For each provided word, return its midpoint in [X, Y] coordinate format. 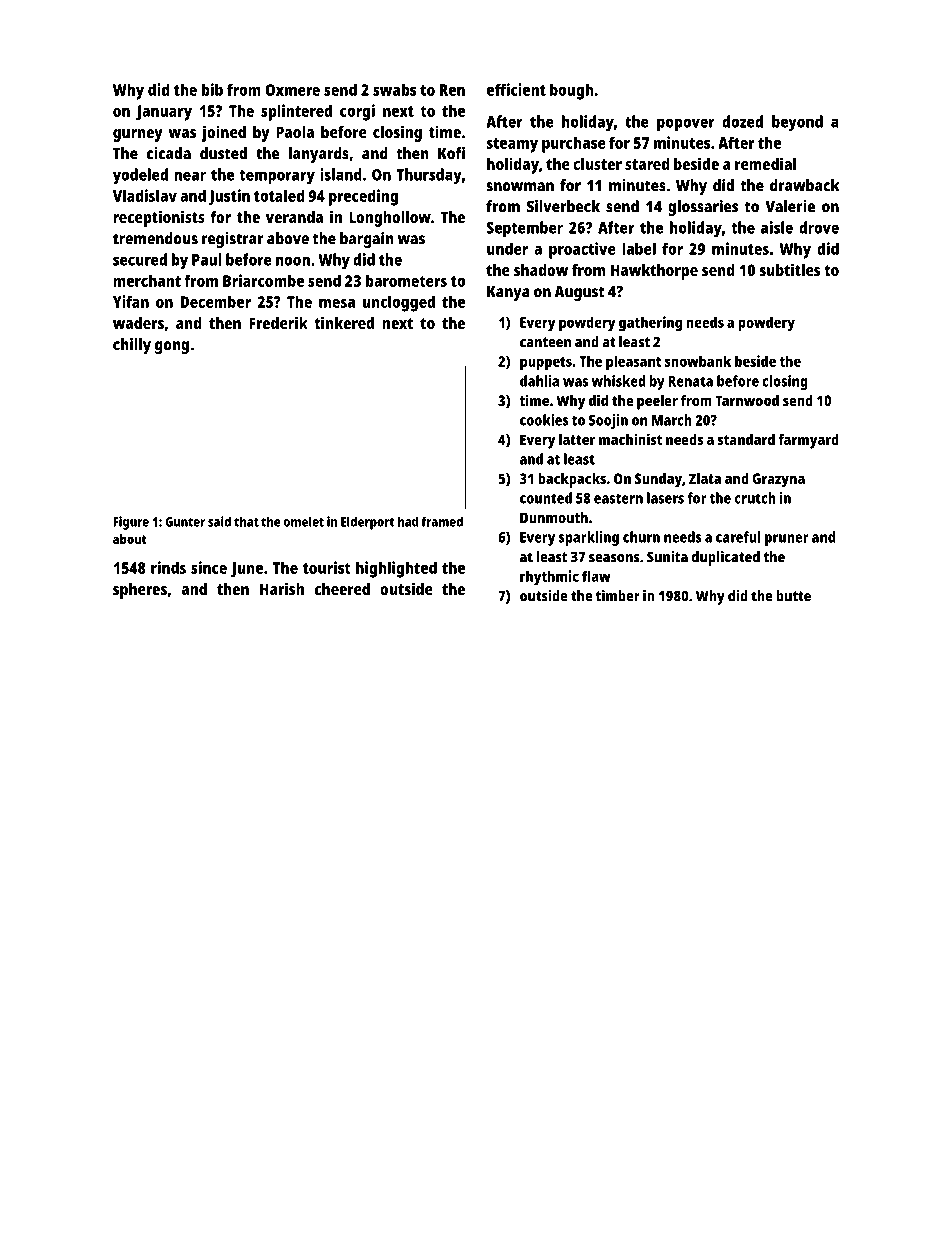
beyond [797, 123]
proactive [582, 250]
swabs [394, 89]
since [209, 567]
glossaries [703, 208]
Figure [131, 523]
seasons [614, 558]
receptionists [159, 218]
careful [738, 537]
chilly [132, 346]
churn [641, 537]
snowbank [698, 361]
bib [212, 89]
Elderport [368, 523]
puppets [546, 364]
